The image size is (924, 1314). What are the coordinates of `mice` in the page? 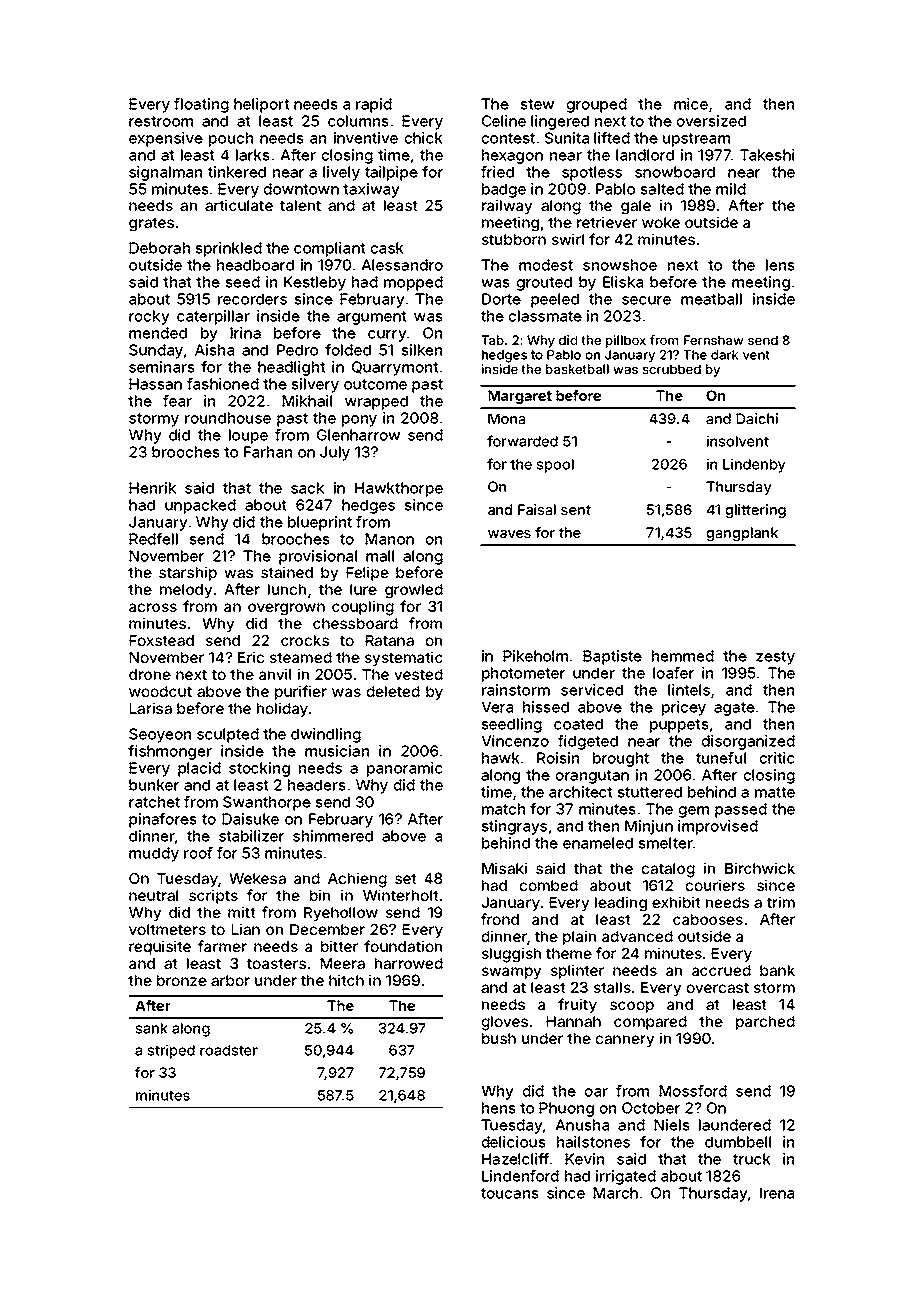 It's located at (691, 104).
